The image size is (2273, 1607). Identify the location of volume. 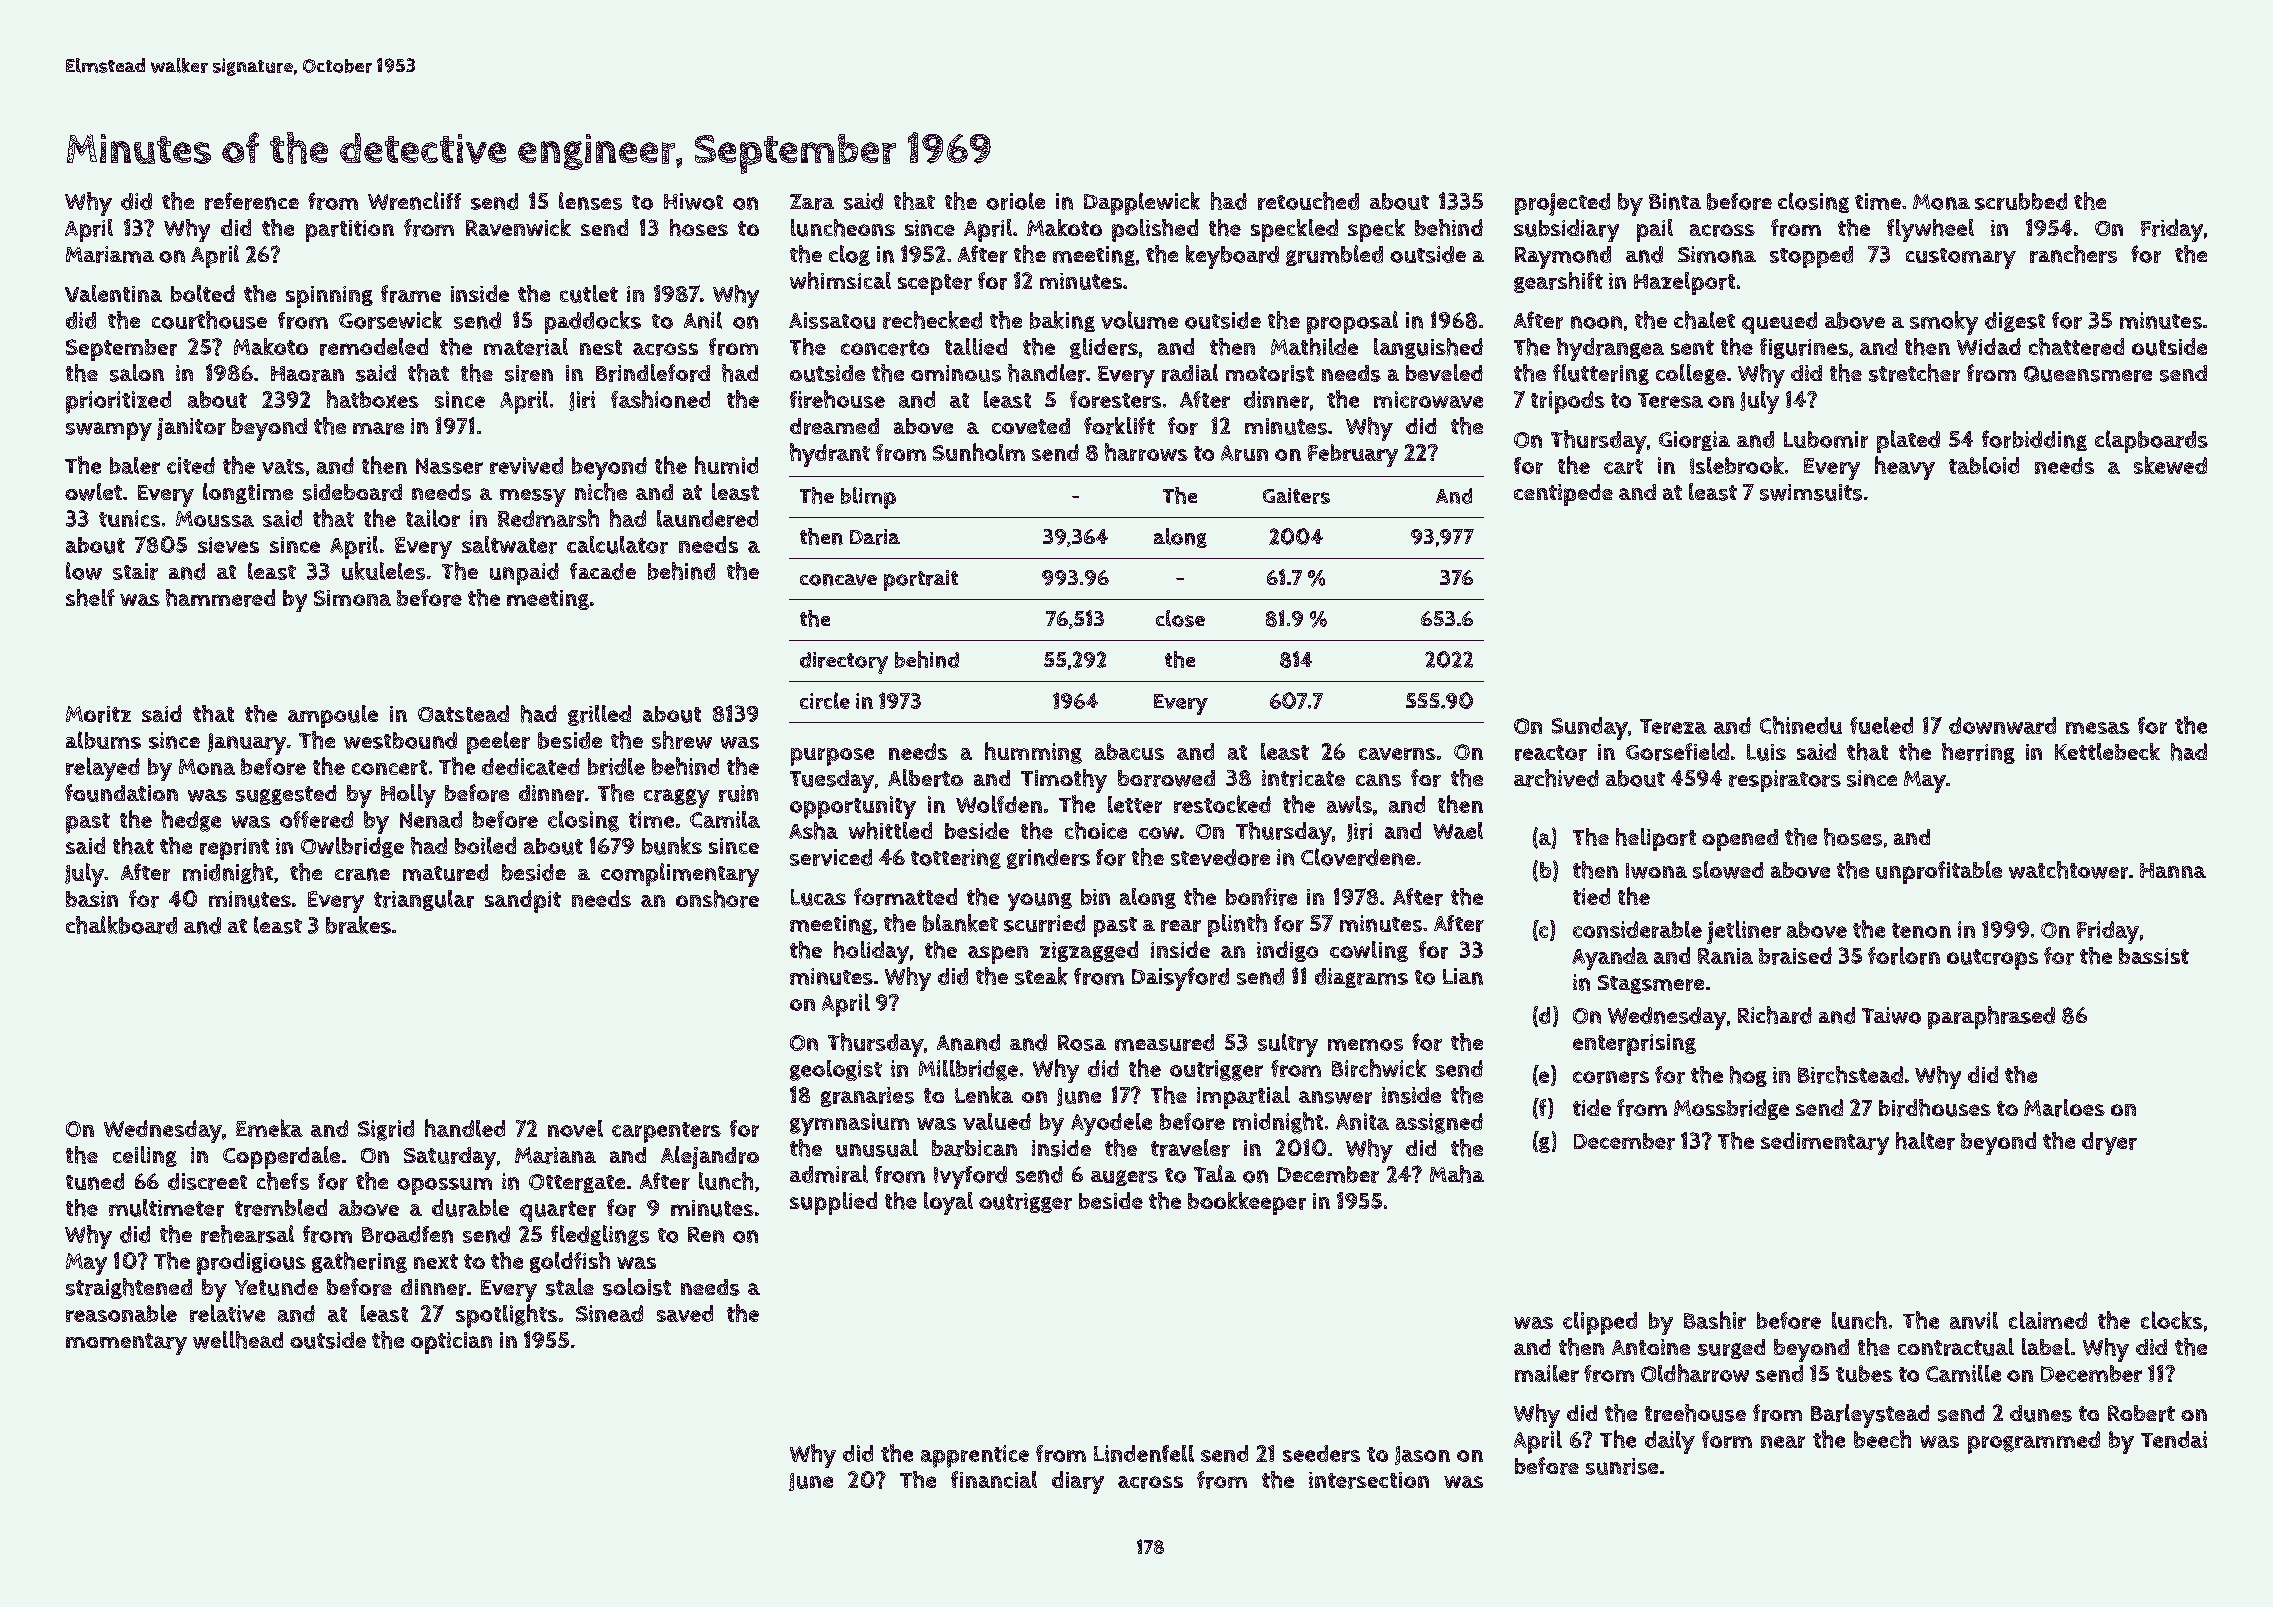
(1139, 320).
